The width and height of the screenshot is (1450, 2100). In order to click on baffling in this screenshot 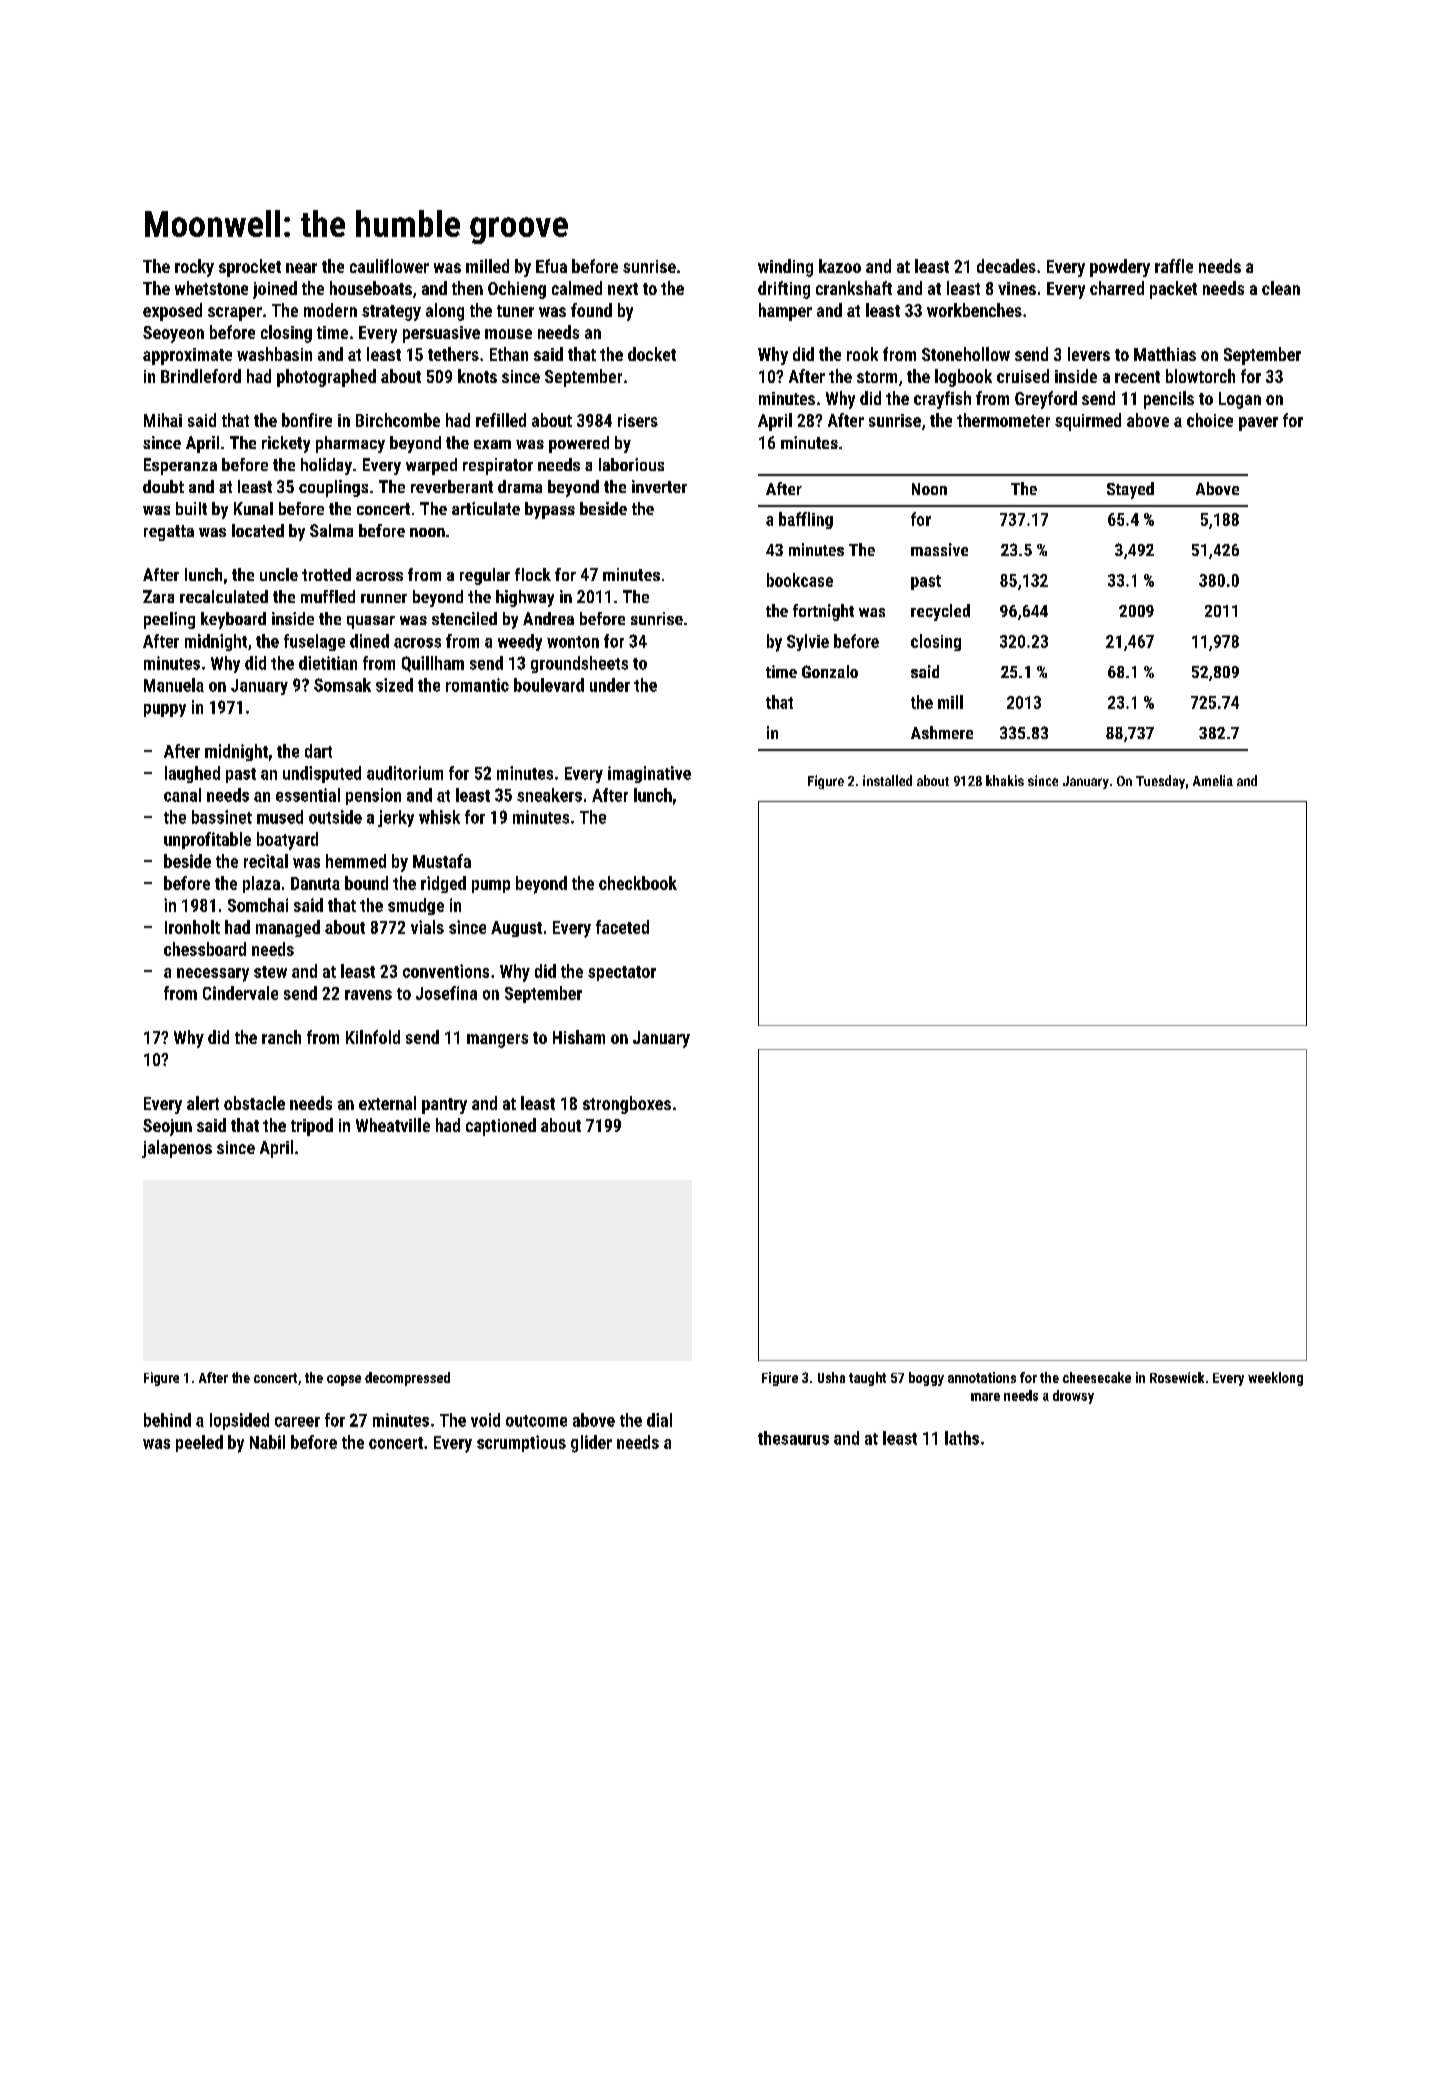, I will do `click(806, 520)`.
